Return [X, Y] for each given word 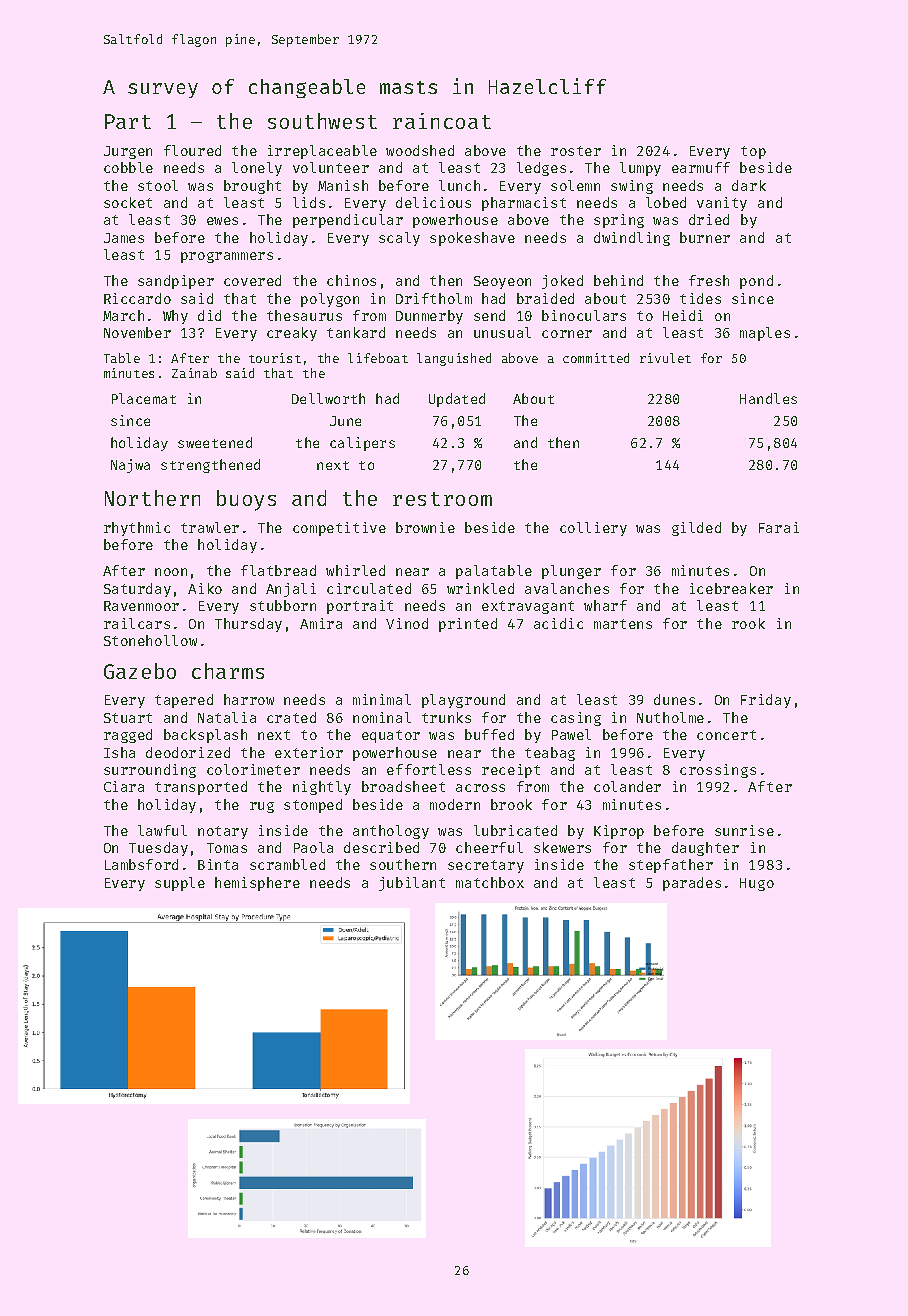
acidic [558, 623]
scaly [399, 239]
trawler [210, 527]
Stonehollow [150, 640]
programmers [227, 257]
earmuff [701, 167]
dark [749, 185]
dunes [674, 699]
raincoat [442, 121]
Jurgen [128, 152]
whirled [355, 570]
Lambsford [141, 864]
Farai [779, 527]
